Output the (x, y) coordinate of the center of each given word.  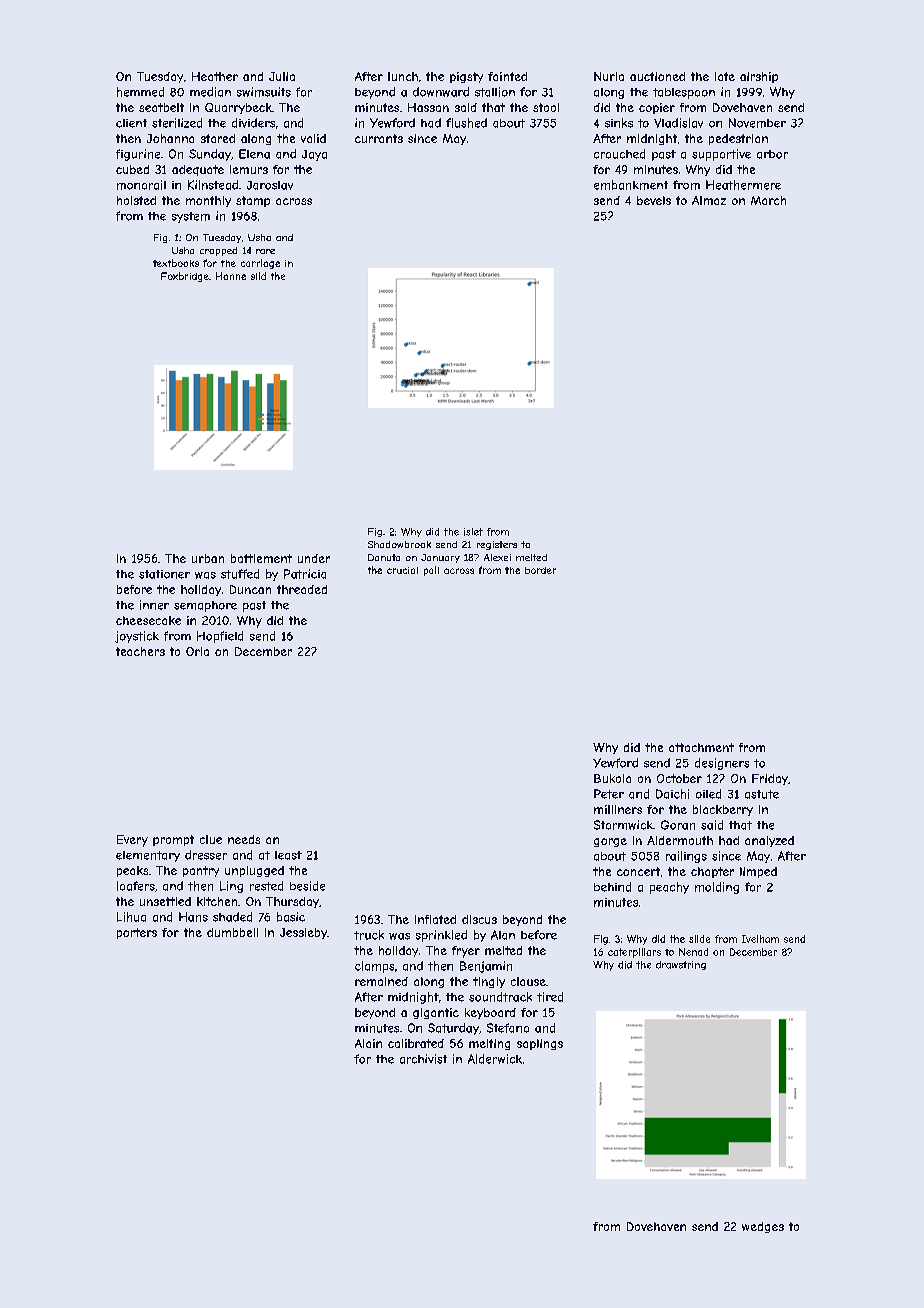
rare (265, 251)
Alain (368, 1043)
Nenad (693, 952)
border (540, 570)
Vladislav (678, 123)
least (288, 855)
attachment (701, 747)
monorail (141, 185)
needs (244, 839)
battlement (261, 558)
